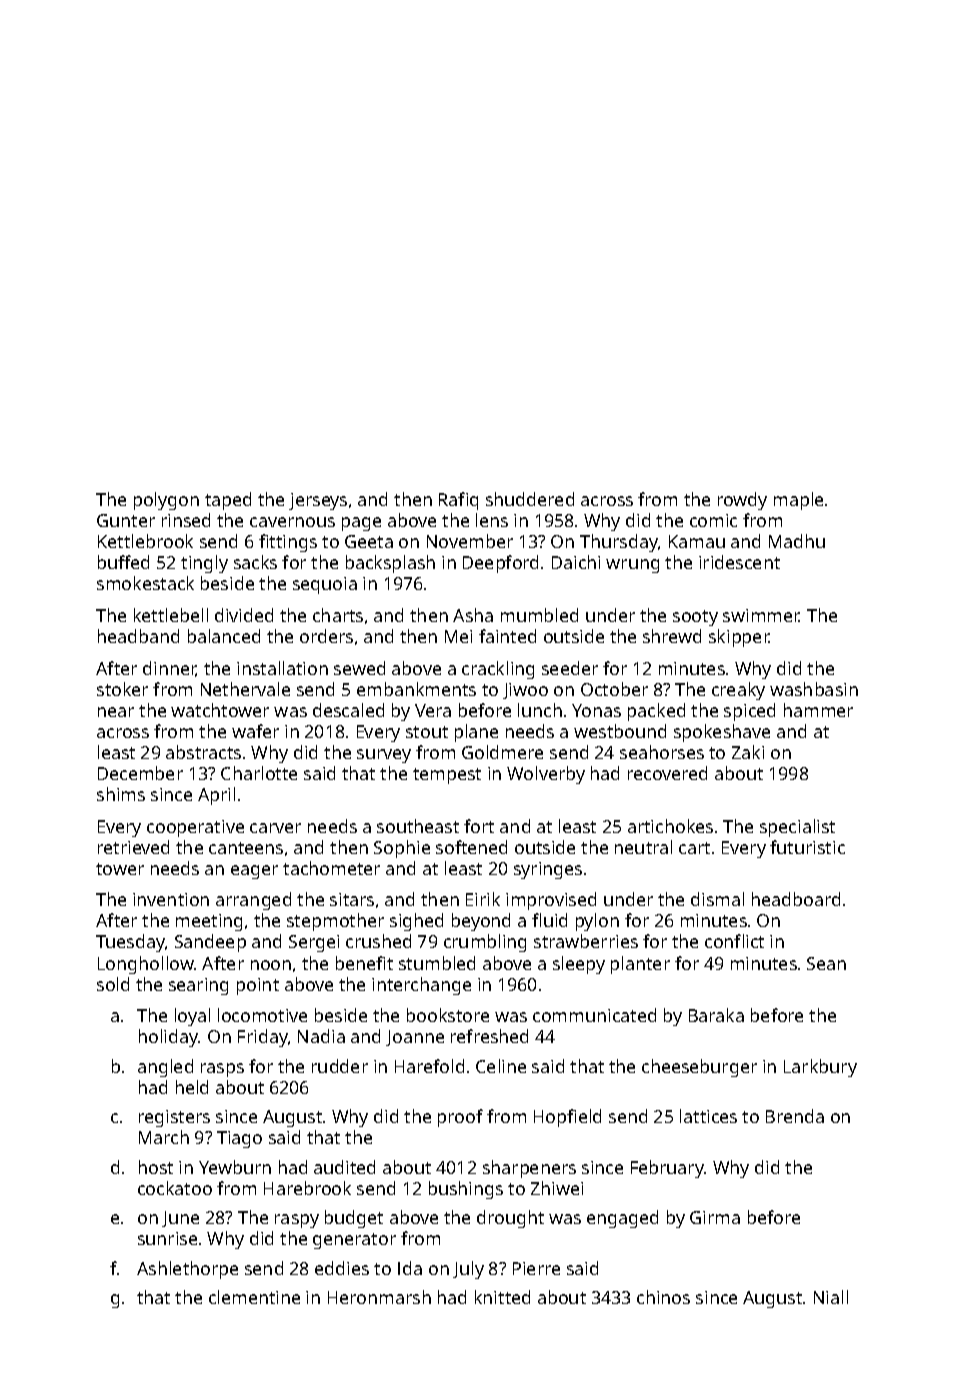 Image resolution: width=956 pixels, height=1384 pixels. Describe the element at coordinates (502, 752) in the document. I see `Goldmere` at that location.
